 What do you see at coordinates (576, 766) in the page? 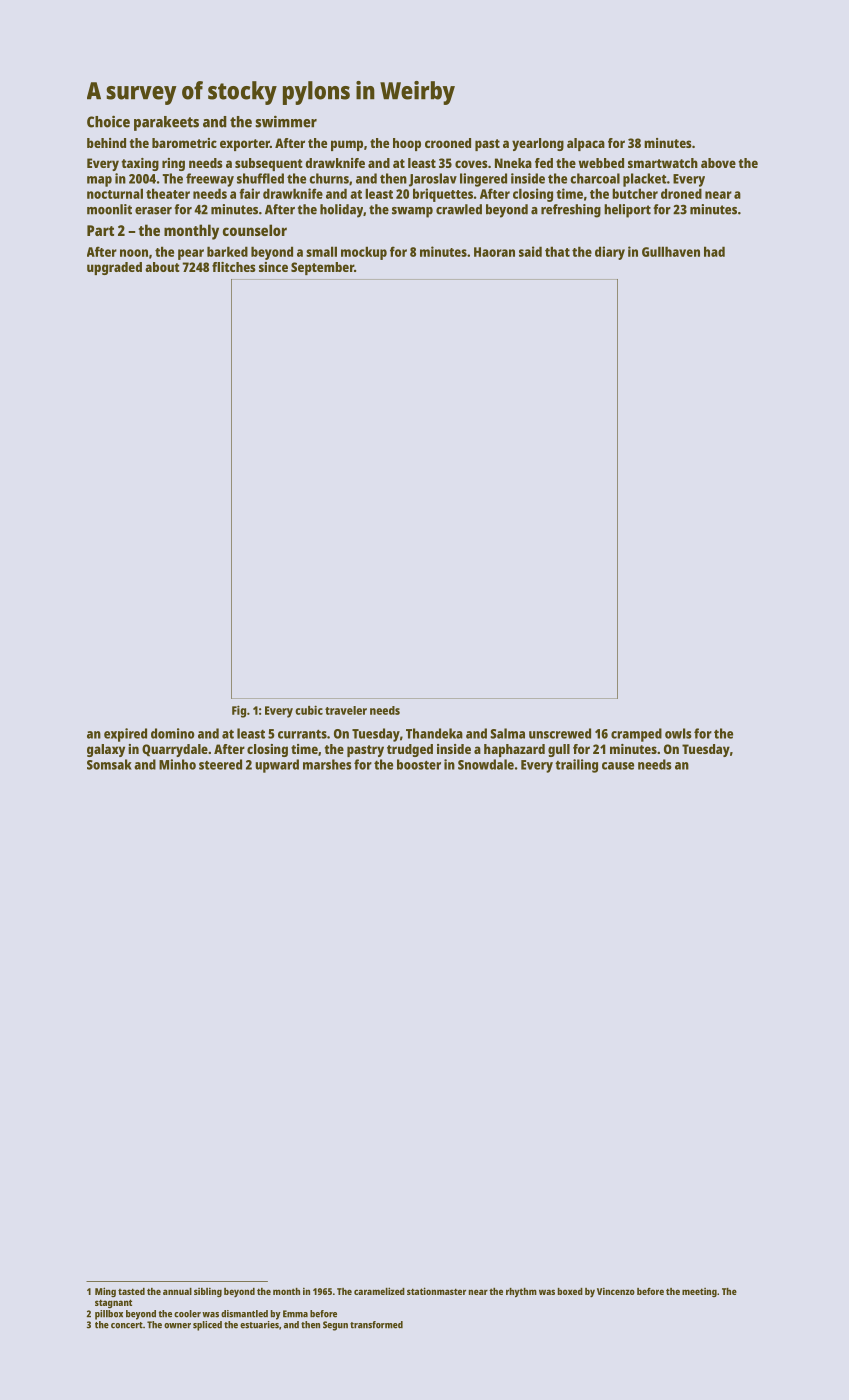
I see `trailing` at bounding box center [576, 766].
